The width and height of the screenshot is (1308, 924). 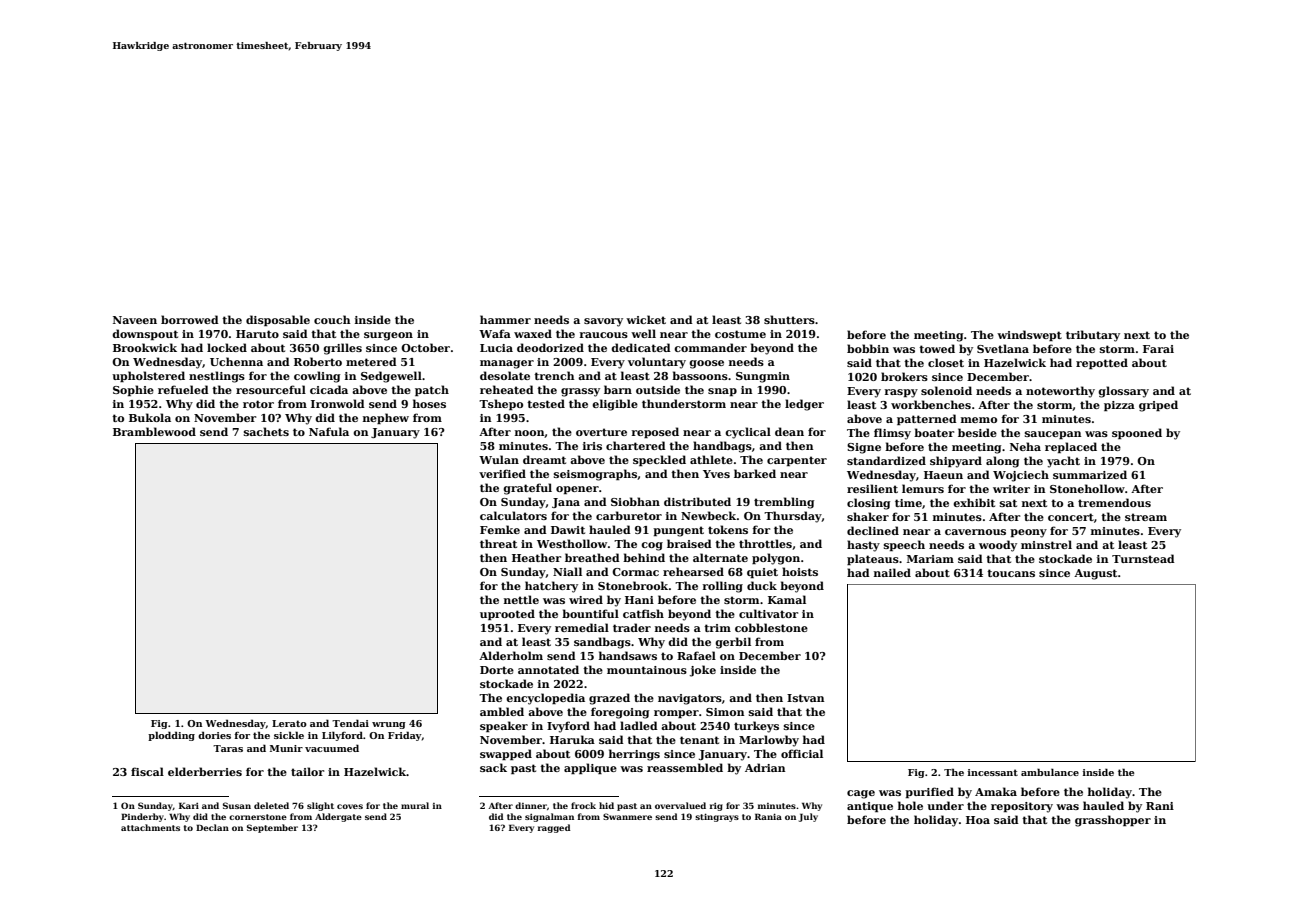 What do you see at coordinates (307, 771) in the screenshot?
I see `tailor` at bounding box center [307, 771].
